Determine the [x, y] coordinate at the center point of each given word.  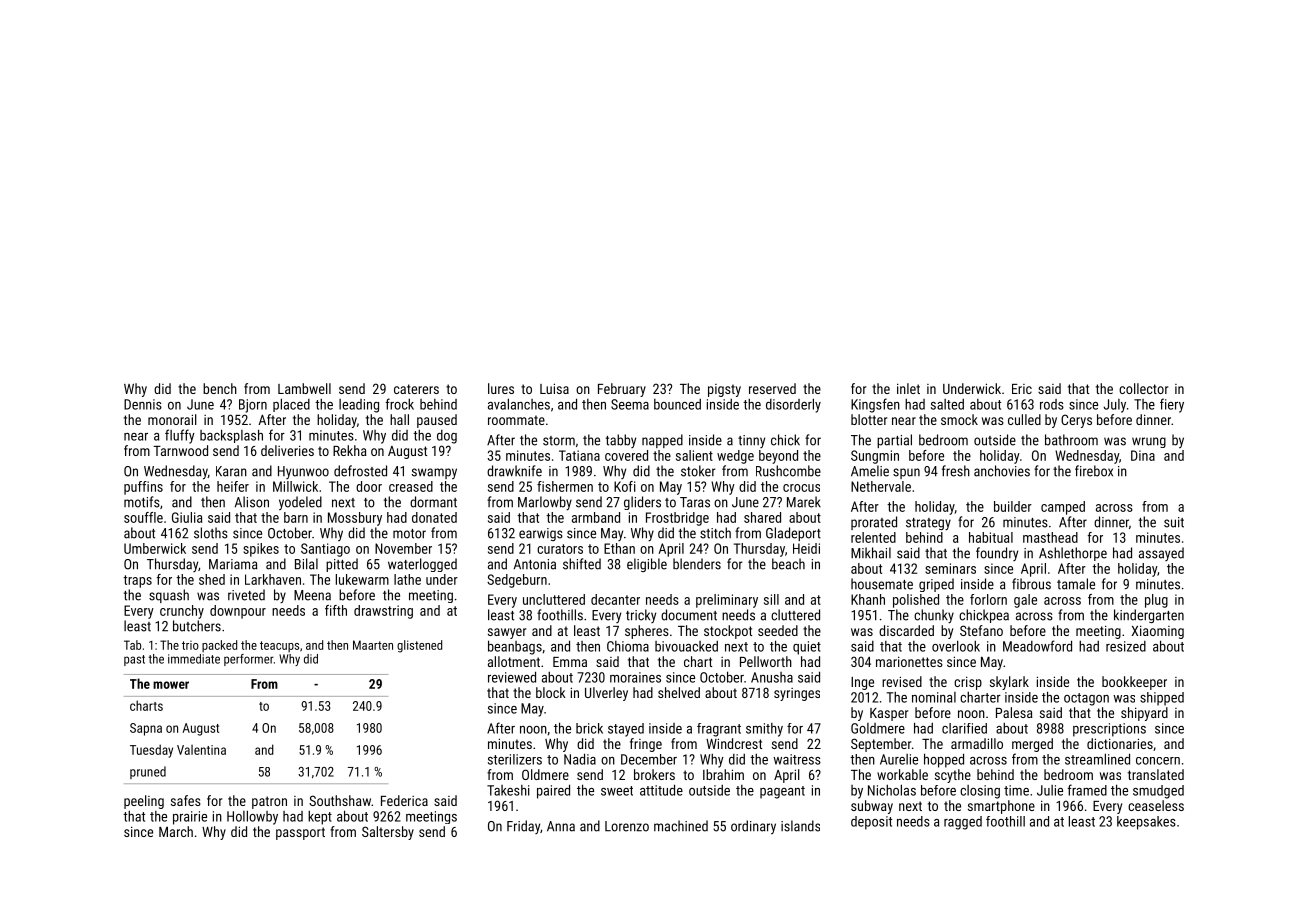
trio [190, 645]
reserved [772, 388]
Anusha [772, 677]
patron [269, 802]
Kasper [889, 714]
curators [560, 549]
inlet [908, 388]
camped [1063, 508]
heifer [233, 486]
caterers [416, 389]
